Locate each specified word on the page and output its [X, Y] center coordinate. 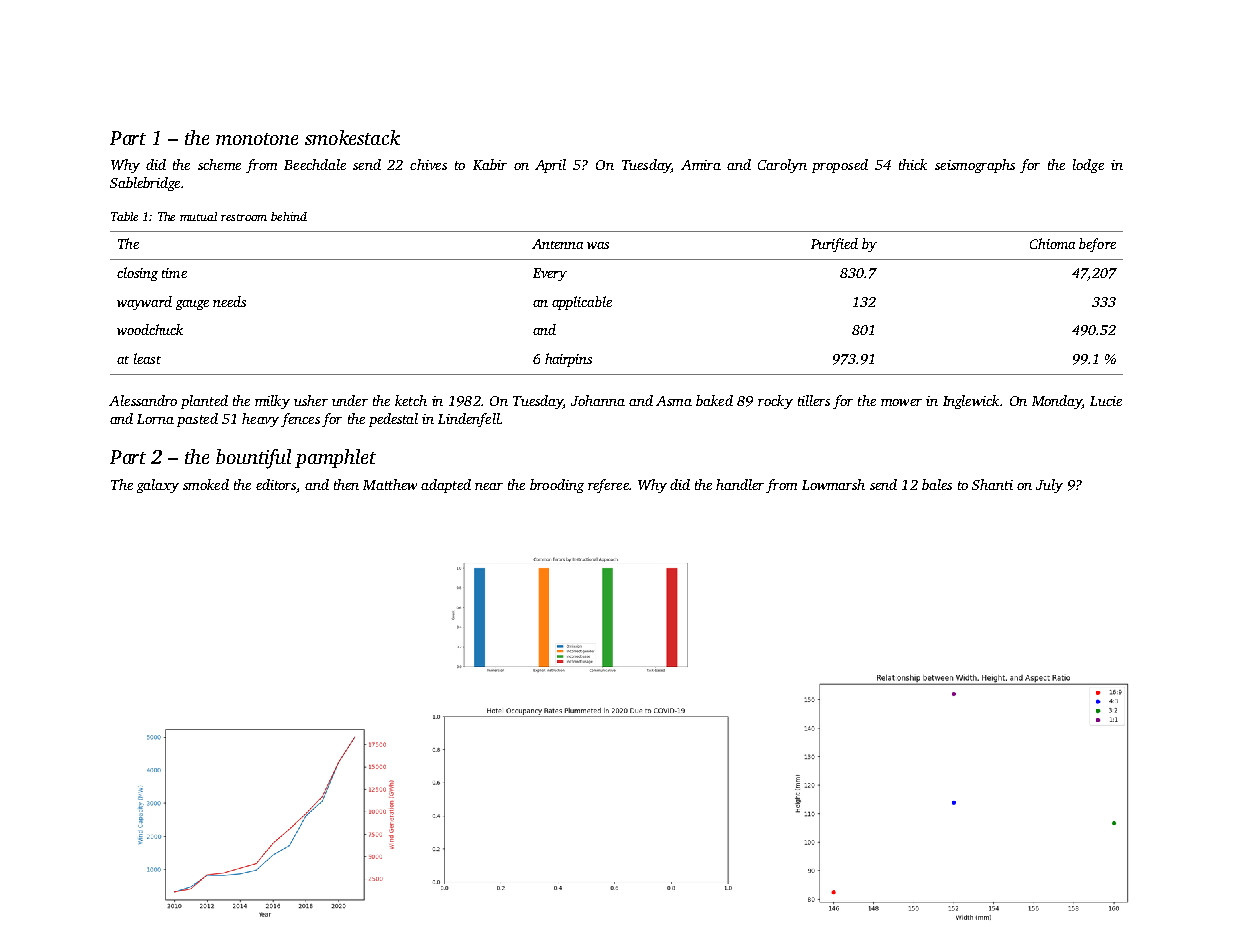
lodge [1088, 166]
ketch [411, 400]
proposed [840, 166]
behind [289, 216]
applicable [582, 303]
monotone [257, 139]
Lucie [1106, 401]
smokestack [352, 137]
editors [276, 484]
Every [550, 274]
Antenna [557, 244]
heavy [260, 420]
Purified [834, 245]
